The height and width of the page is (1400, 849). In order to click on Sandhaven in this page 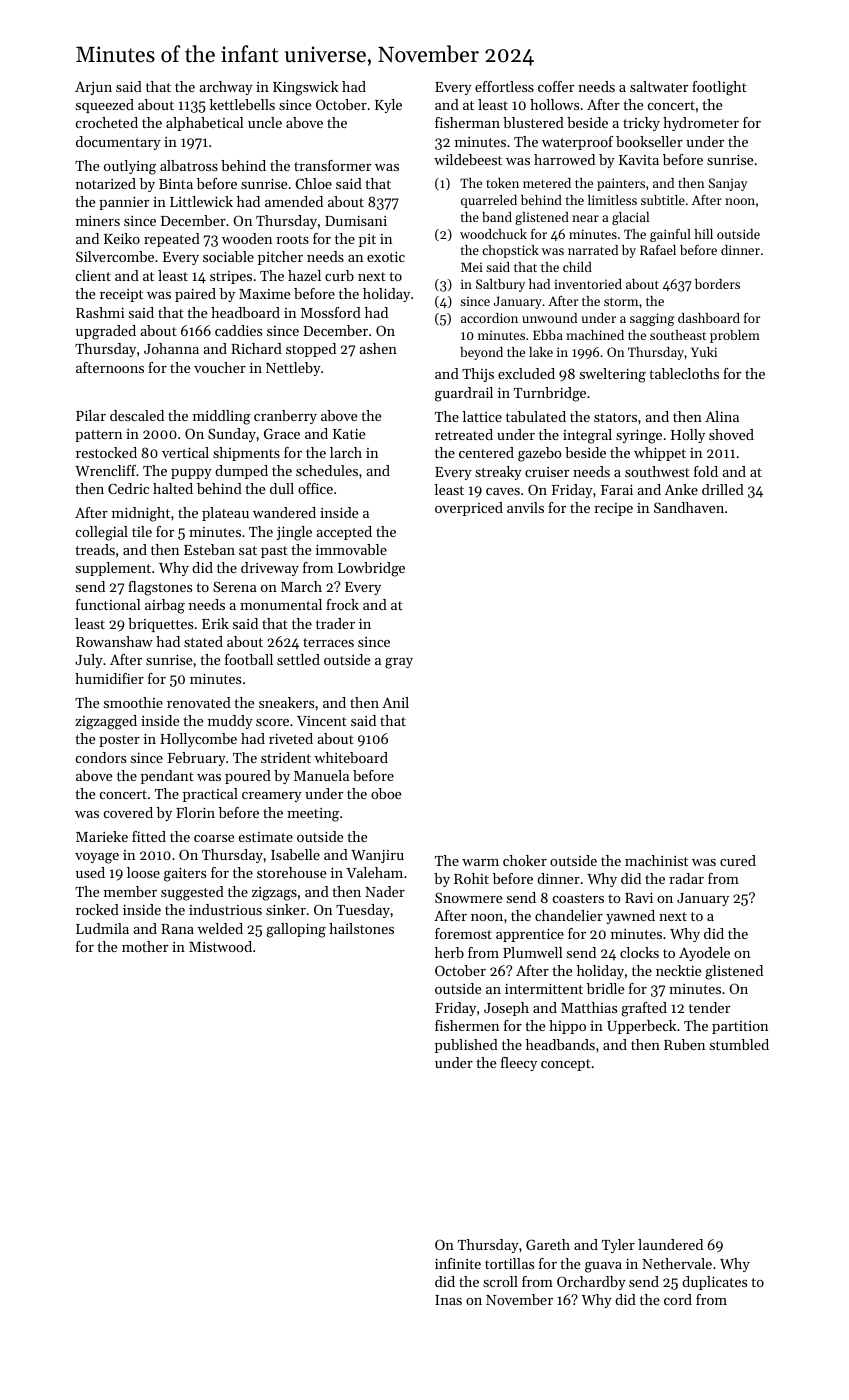, I will do `click(689, 507)`.
